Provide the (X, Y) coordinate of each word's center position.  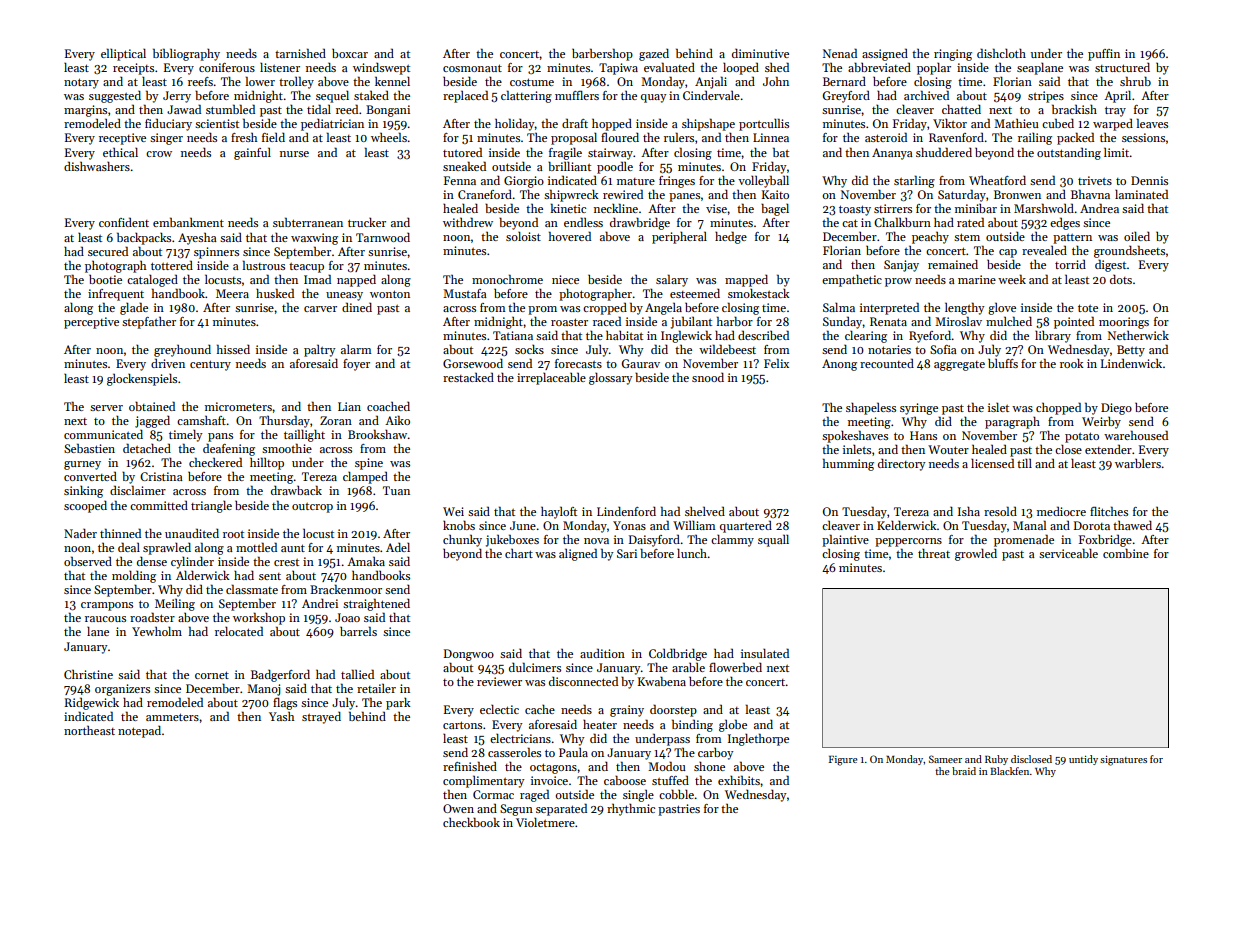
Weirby (1101, 423)
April (1117, 97)
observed (88, 561)
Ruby (996, 760)
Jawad (184, 109)
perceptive (91, 323)
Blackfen (1009, 771)
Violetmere (545, 822)
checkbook (471, 822)
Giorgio (524, 182)
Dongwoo (469, 655)
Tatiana (513, 335)
